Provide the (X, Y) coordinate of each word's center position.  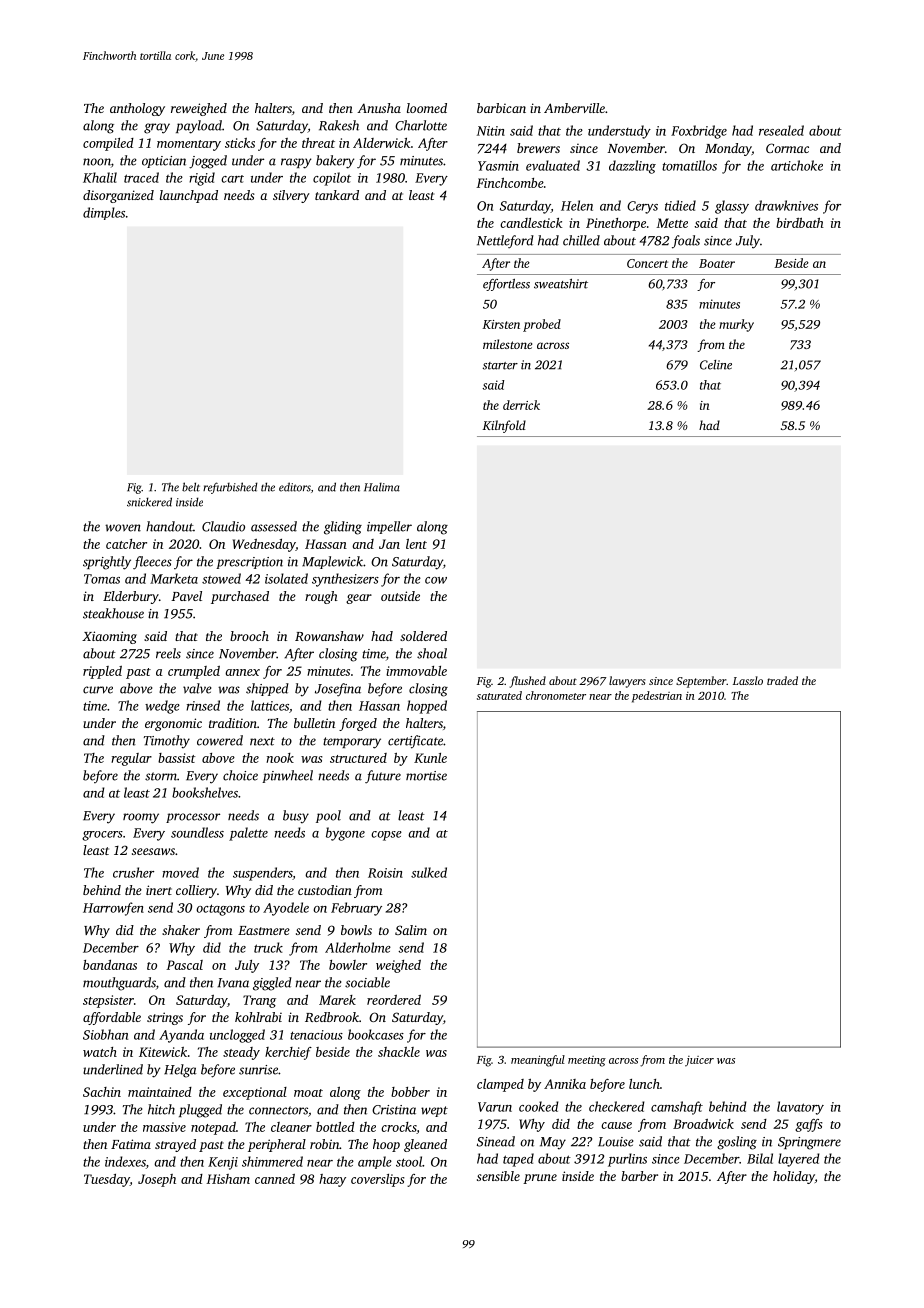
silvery (291, 196)
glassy (732, 207)
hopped (427, 707)
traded (782, 680)
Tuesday (107, 1180)
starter (500, 366)
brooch (249, 636)
